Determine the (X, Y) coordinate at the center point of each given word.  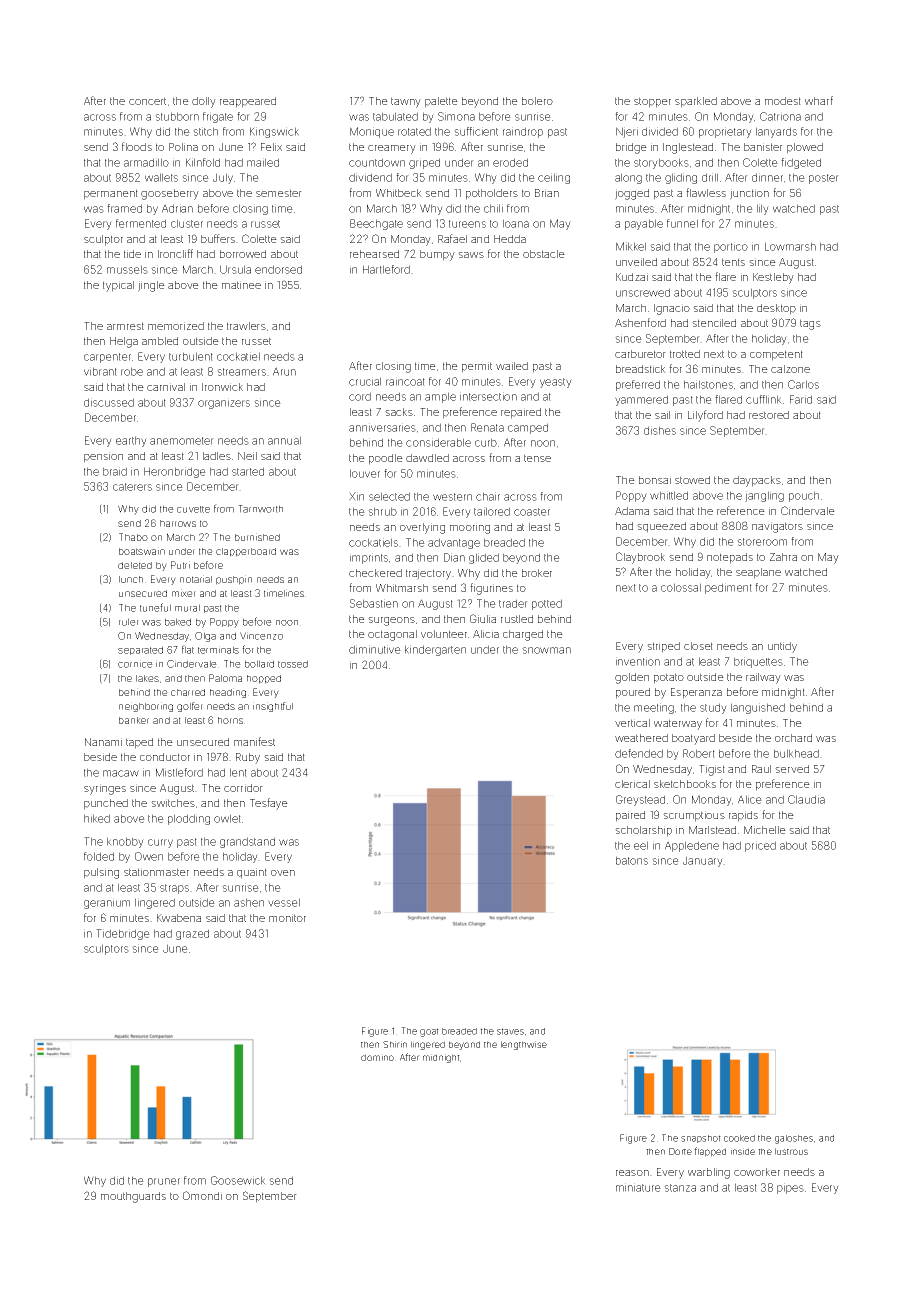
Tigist (712, 770)
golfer (190, 707)
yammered (641, 400)
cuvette (193, 509)
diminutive (375, 649)
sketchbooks (685, 784)
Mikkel (631, 246)
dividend (370, 177)
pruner (164, 1182)
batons (632, 860)
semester (279, 193)
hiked (97, 818)
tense (537, 458)
